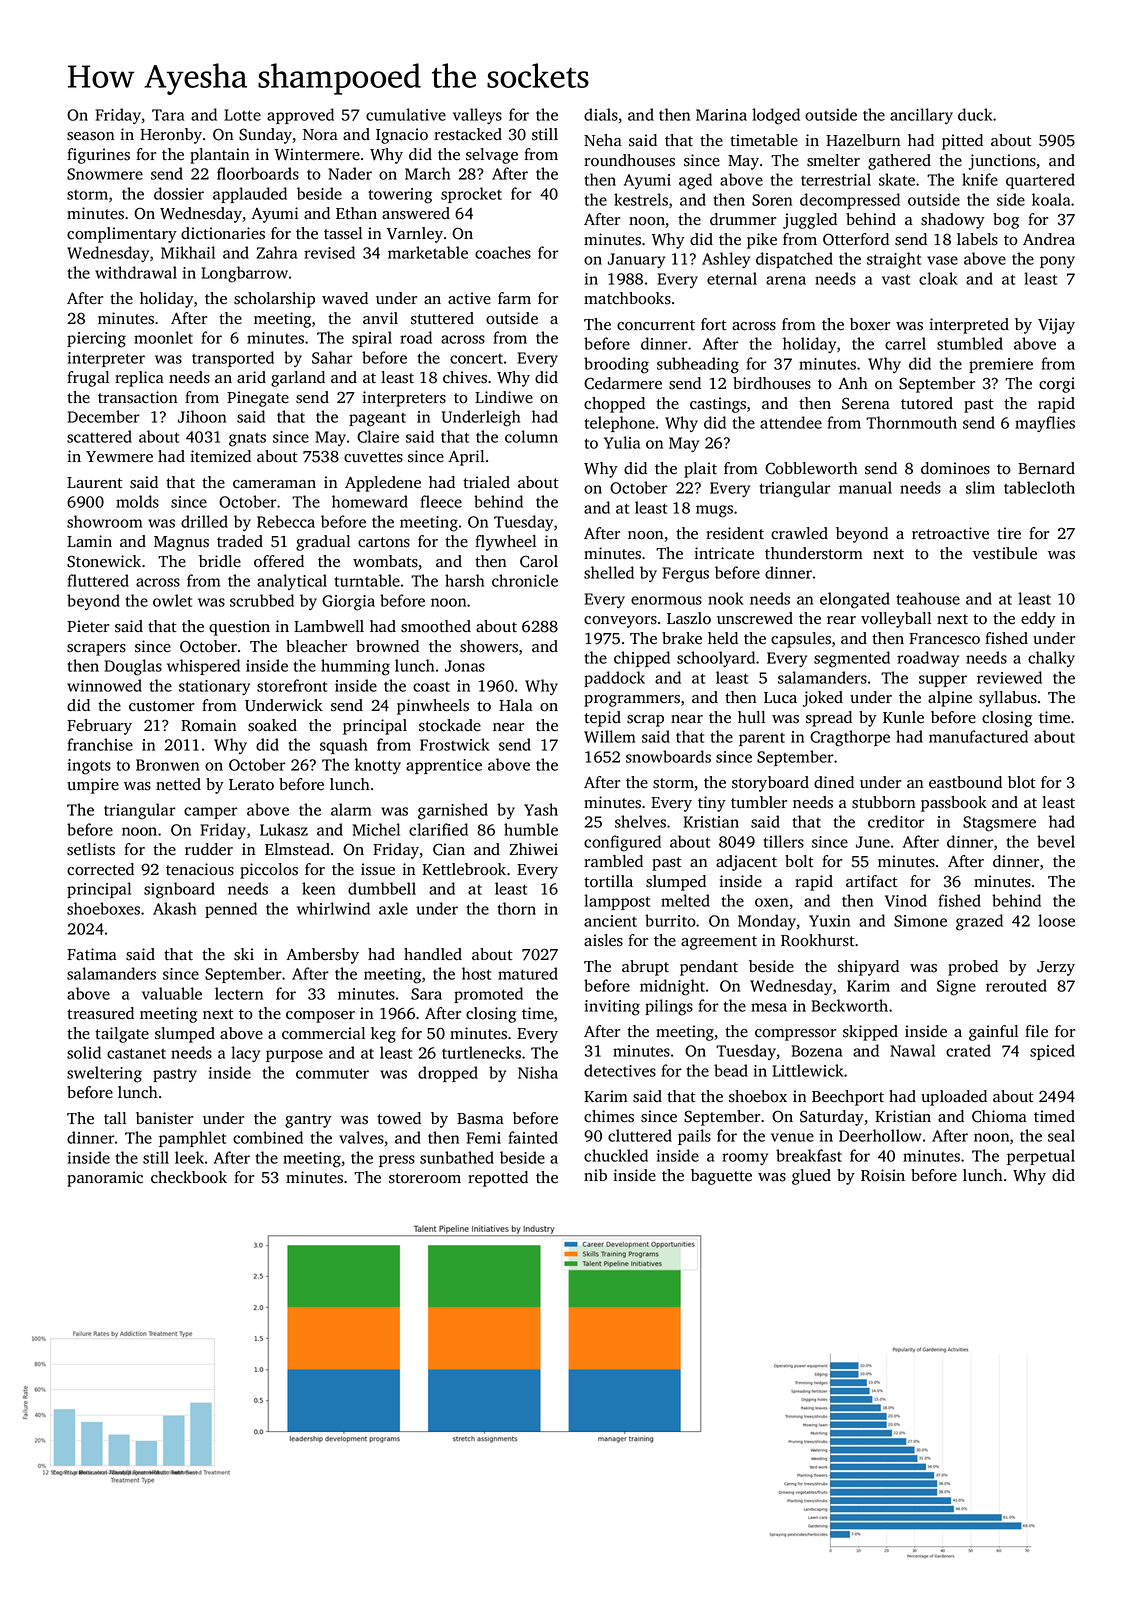 The width and height of the screenshot is (1143, 1617). I want to click on Marina, so click(721, 115).
